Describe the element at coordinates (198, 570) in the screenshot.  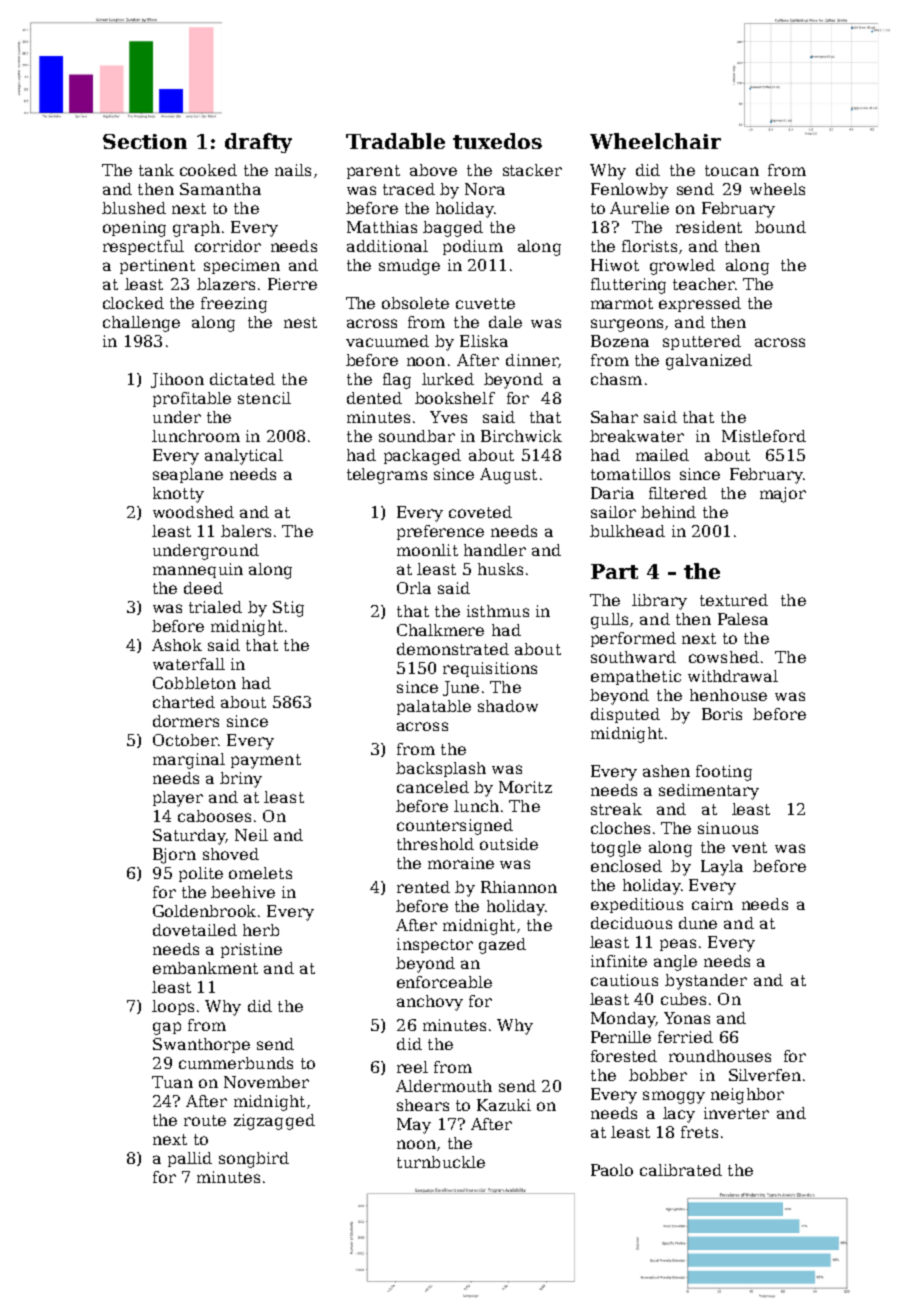
I see `mannequin` at that location.
